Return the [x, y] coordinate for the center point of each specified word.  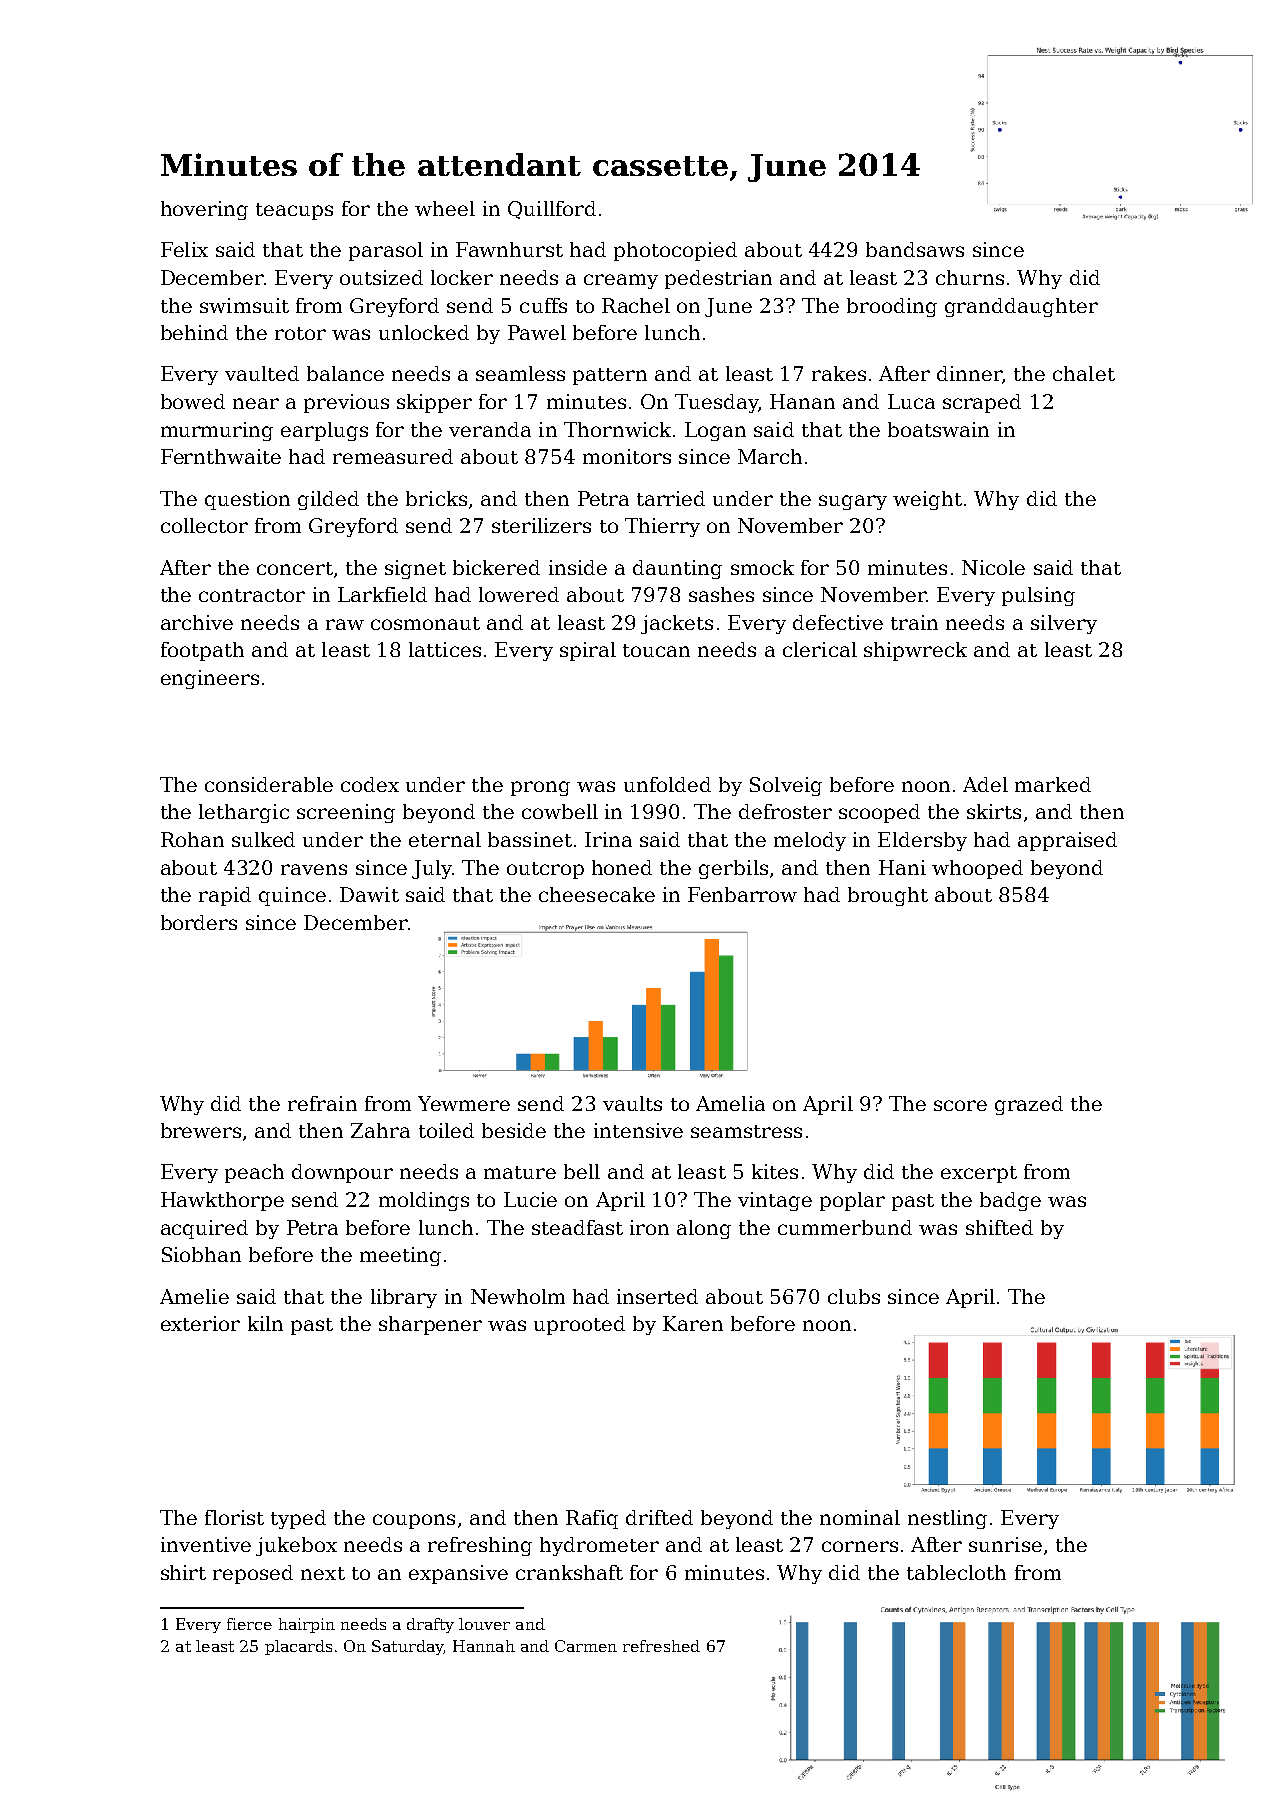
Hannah [484, 1646]
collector [204, 525]
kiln [265, 1323]
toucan [656, 650]
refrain [322, 1103]
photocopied [675, 251]
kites [775, 1171]
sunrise [1005, 1544]
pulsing [1038, 596]
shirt [183, 1572]
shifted [999, 1227]
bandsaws [915, 249]
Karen [693, 1323]
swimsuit [244, 305]
